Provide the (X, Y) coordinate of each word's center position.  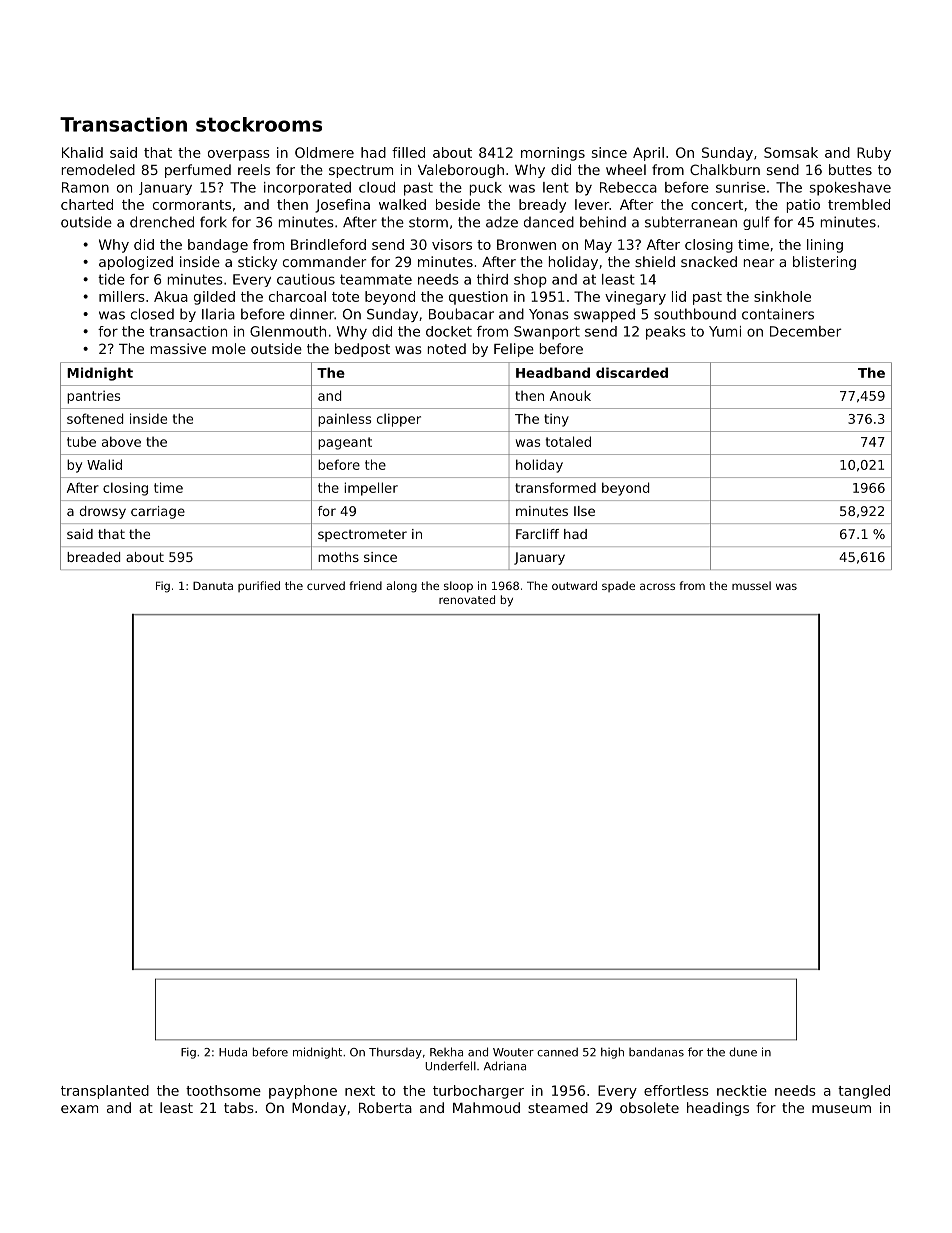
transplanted (105, 1092)
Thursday (395, 1053)
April (648, 154)
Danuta (213, 585)
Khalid (82, 152)
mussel (751, 585)
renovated (467, 599)
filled (408, 152)
